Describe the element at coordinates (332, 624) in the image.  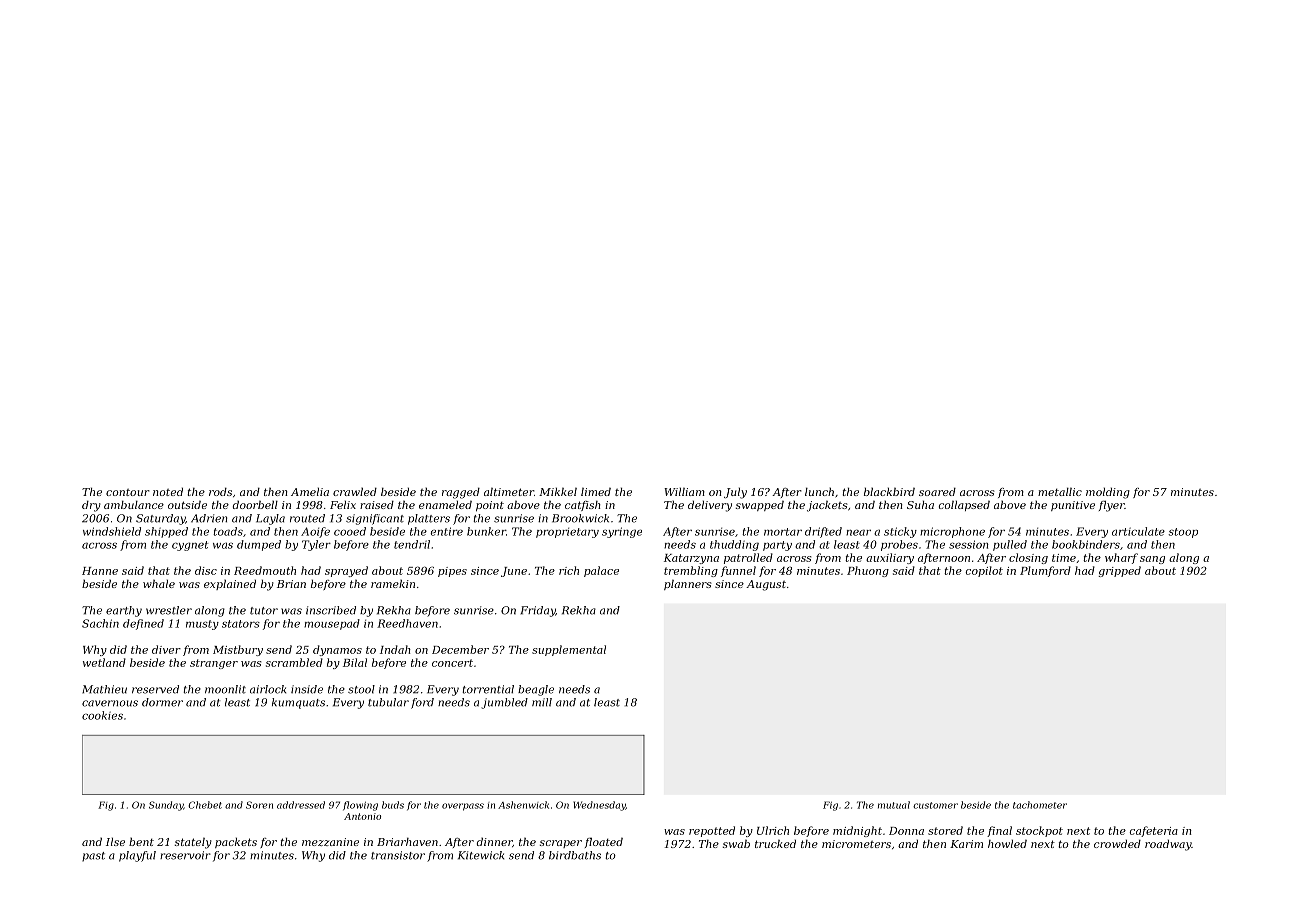
I see `mousepad` at that location.
